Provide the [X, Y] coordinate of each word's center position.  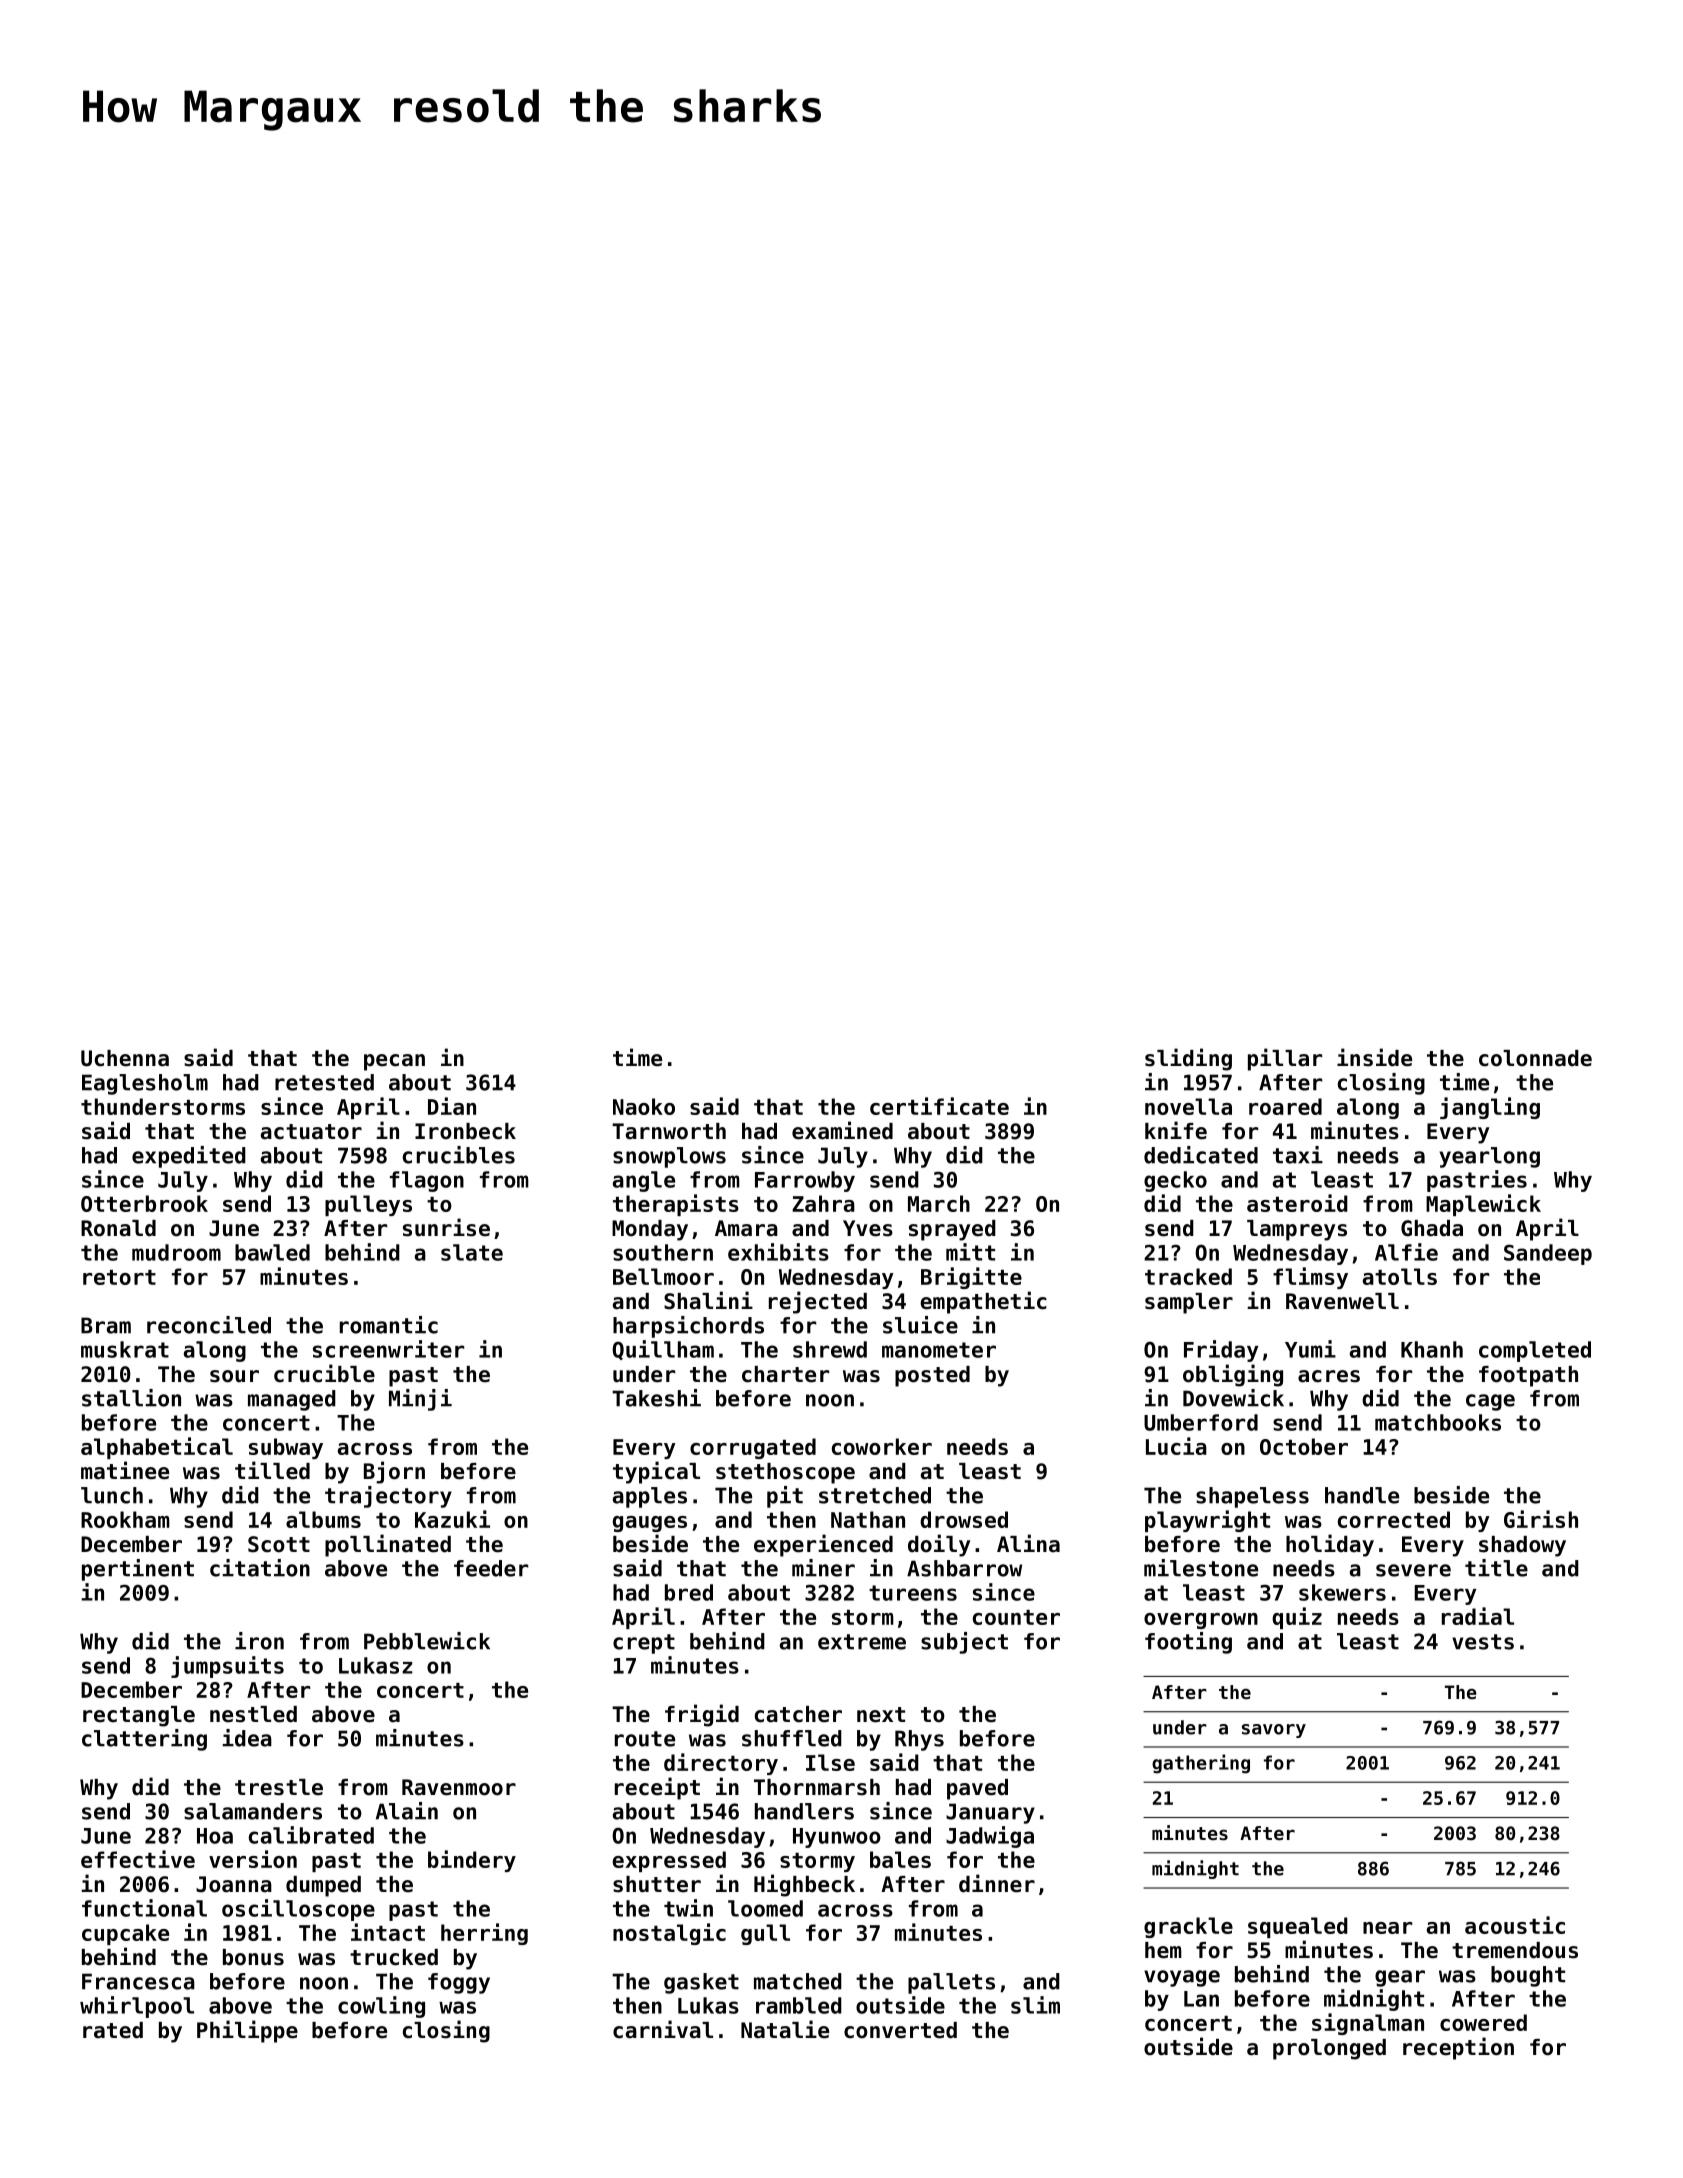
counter [1016, 1617]
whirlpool [137, 2007]
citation [260, 1568]
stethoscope [785, 1473]
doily [939, 1545]
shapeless [1252, 1497]
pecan [394, 1062]
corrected [1394, 1519]
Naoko [644, 1106]
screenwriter [388, 1349]
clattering [144, 1740]
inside [1374, 1057]
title [1496, 1568]
